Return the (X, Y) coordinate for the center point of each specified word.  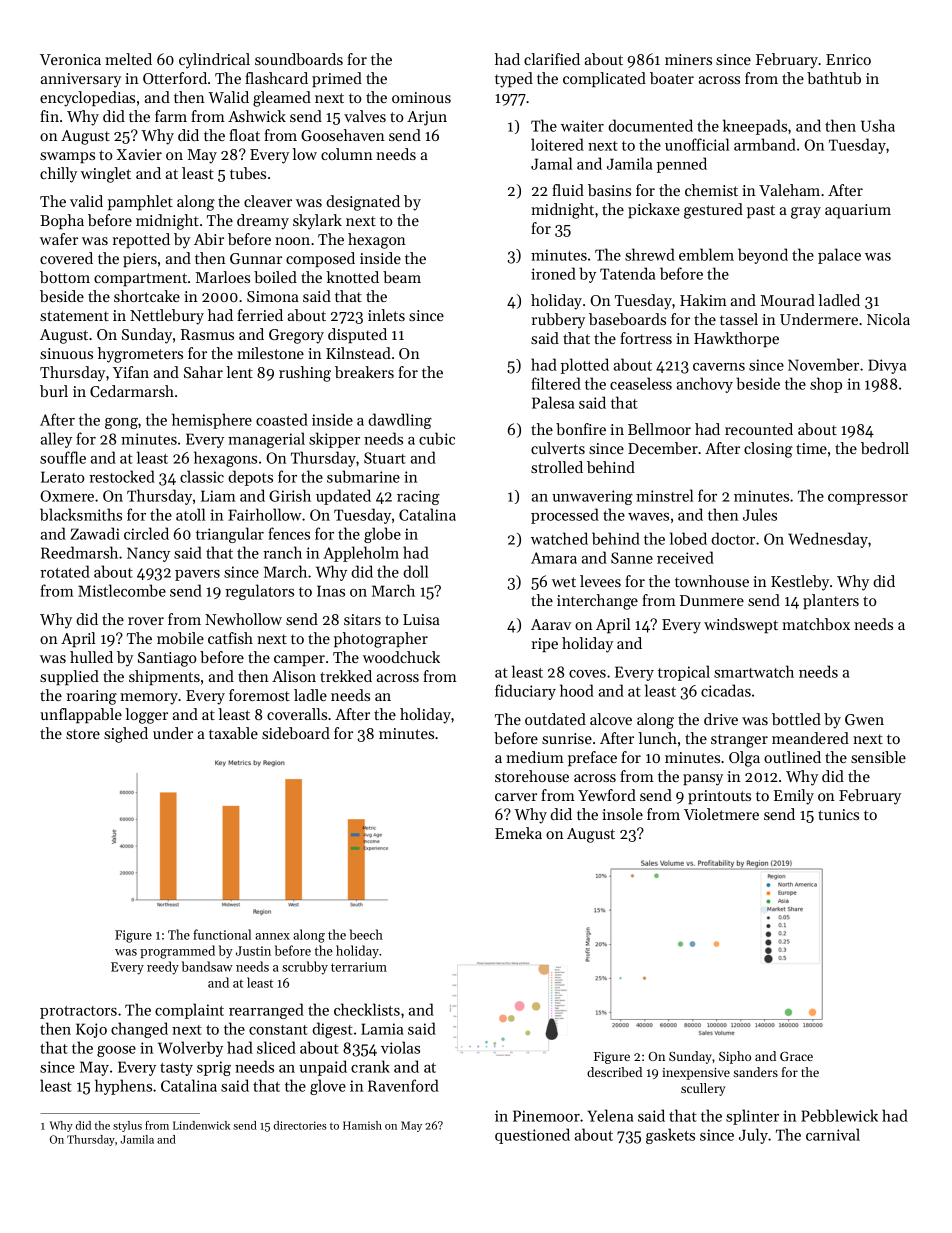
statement (74, 316)
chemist (711, 190)
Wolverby (190, 1049)
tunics (838, 814)
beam (402, 277)
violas (400, 1047)
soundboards (299, 59)
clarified (552, 59)
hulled (91, 657)
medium (535, 757)
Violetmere (721, 814)
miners (688, 59)
